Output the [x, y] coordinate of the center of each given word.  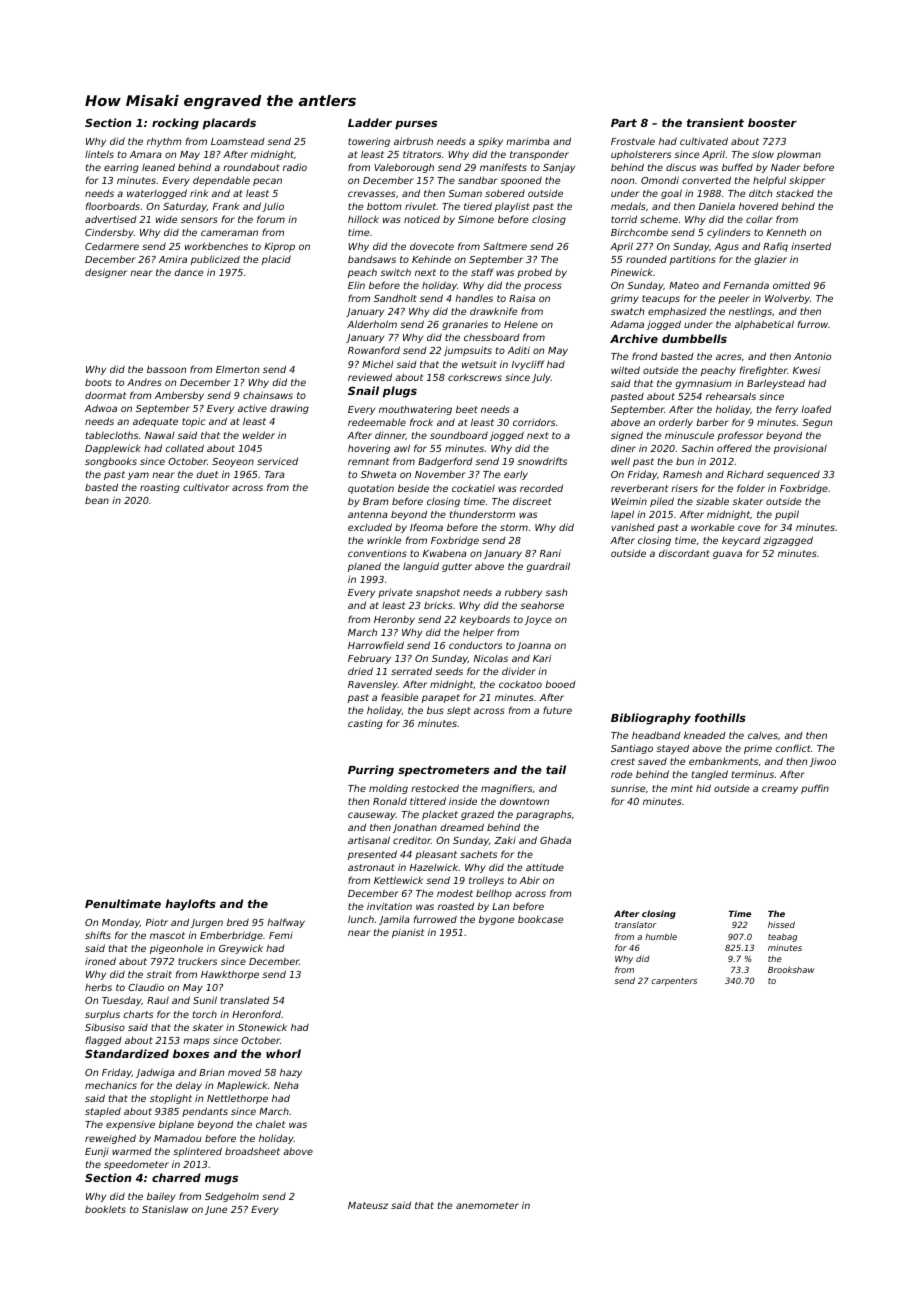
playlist [512, 207]
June [216, 1210]
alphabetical [764, 325]
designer [106, 273]
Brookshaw [791, 969]
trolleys [486, 881]
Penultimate [123, 903]
